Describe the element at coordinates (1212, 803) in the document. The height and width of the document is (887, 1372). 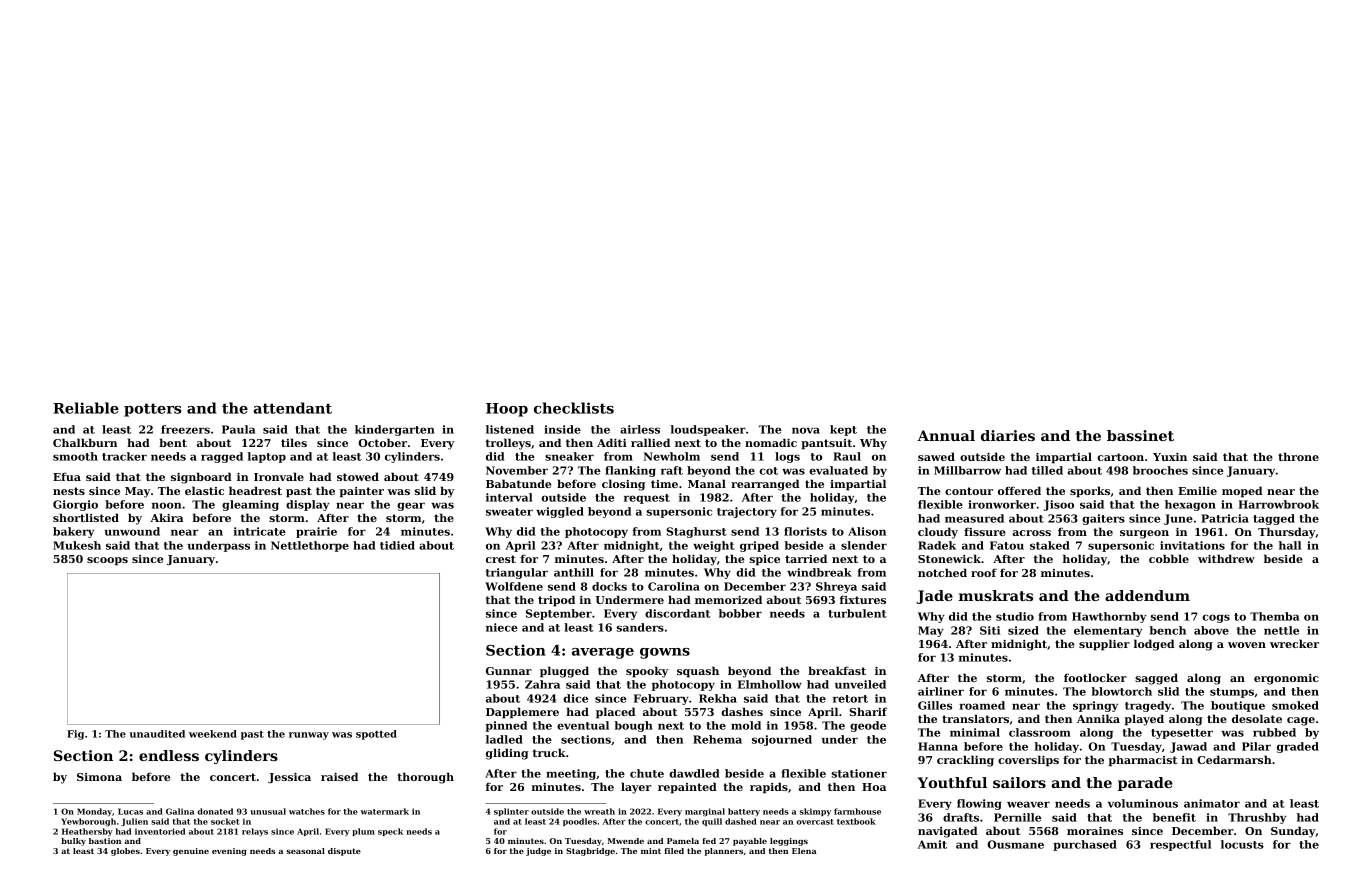
I see `animator` at that location.
